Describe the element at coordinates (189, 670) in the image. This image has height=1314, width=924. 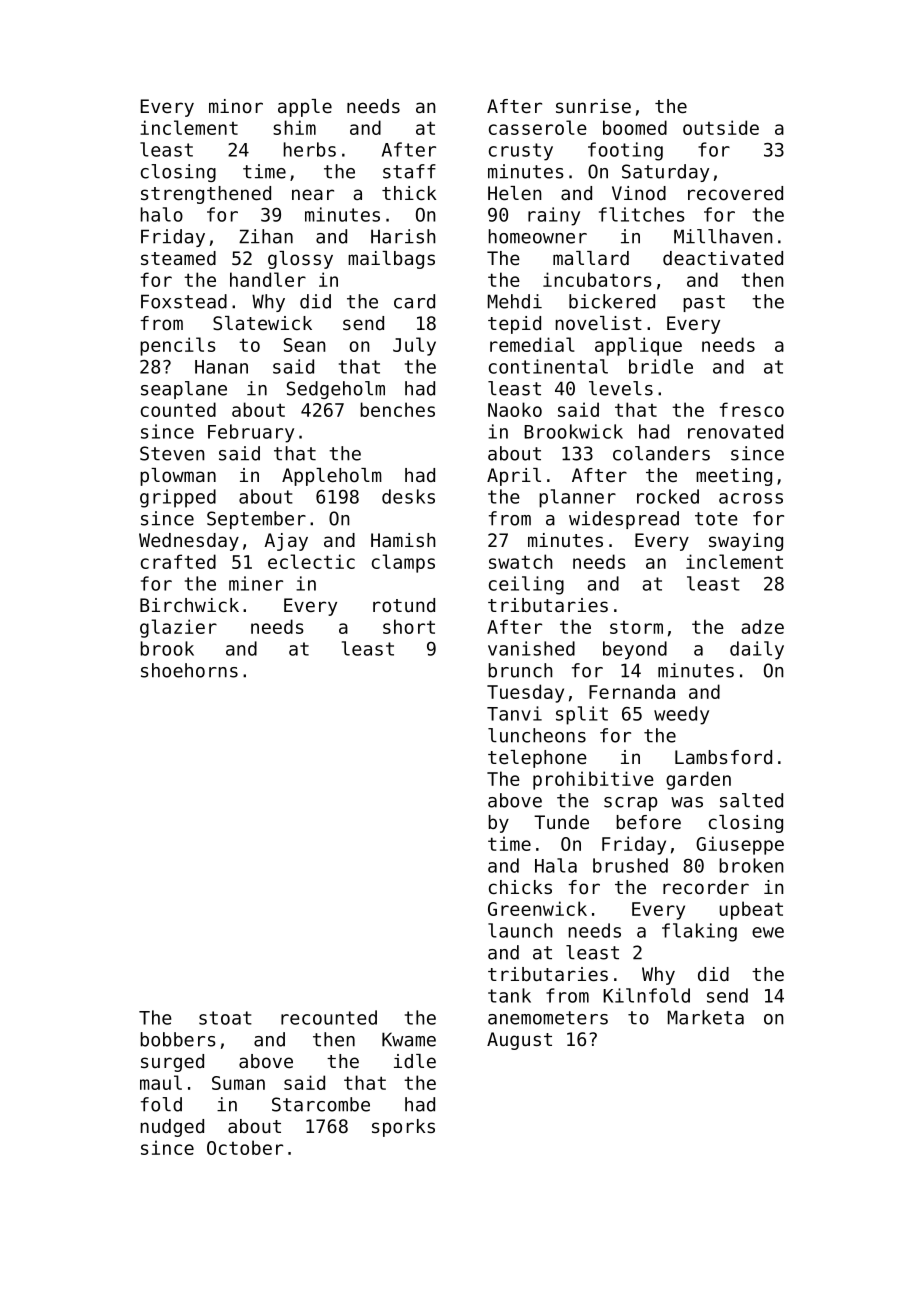
I see `shoehorns` at that location.
